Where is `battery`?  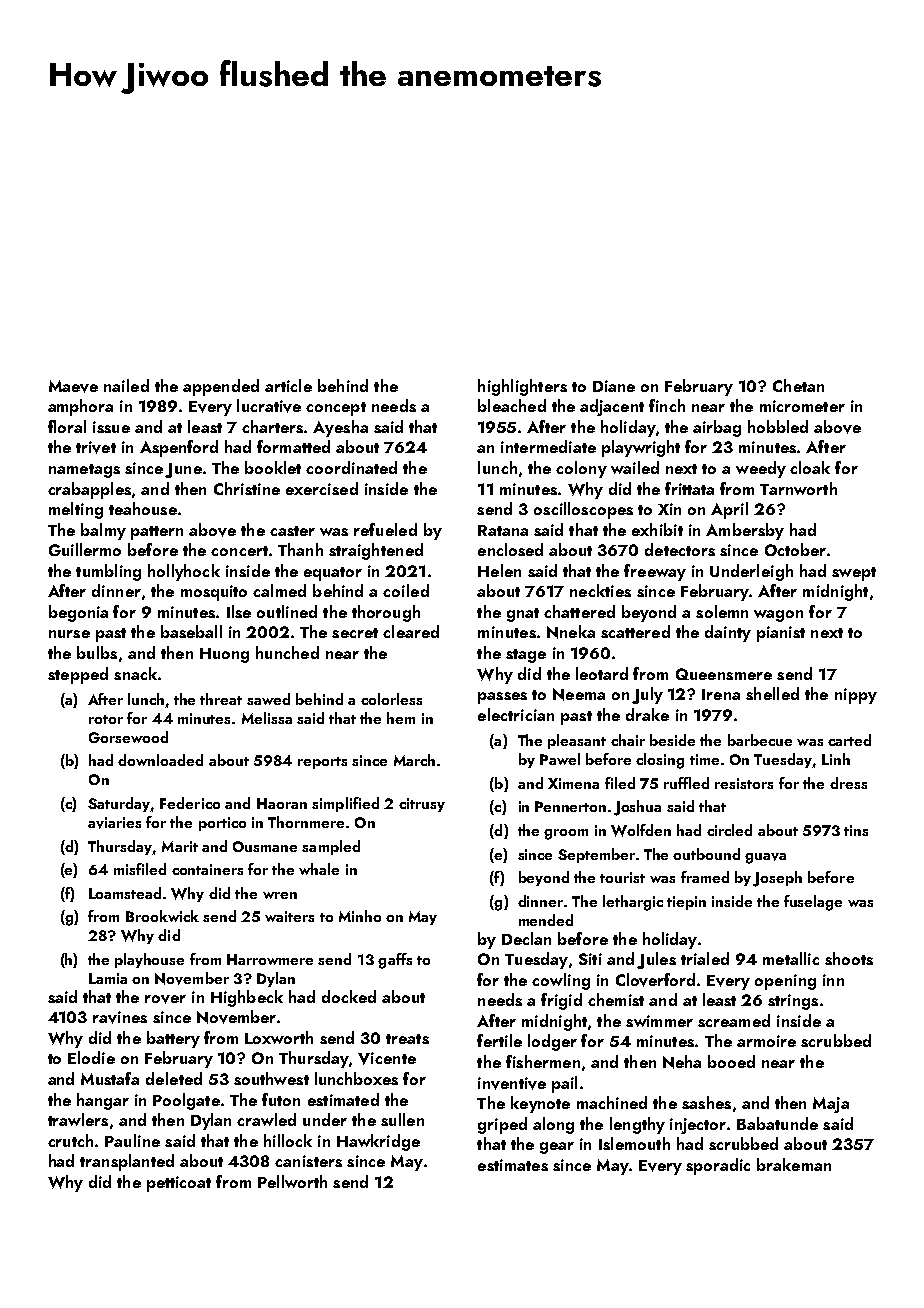 battery is located at coordinates (173, 1039).
